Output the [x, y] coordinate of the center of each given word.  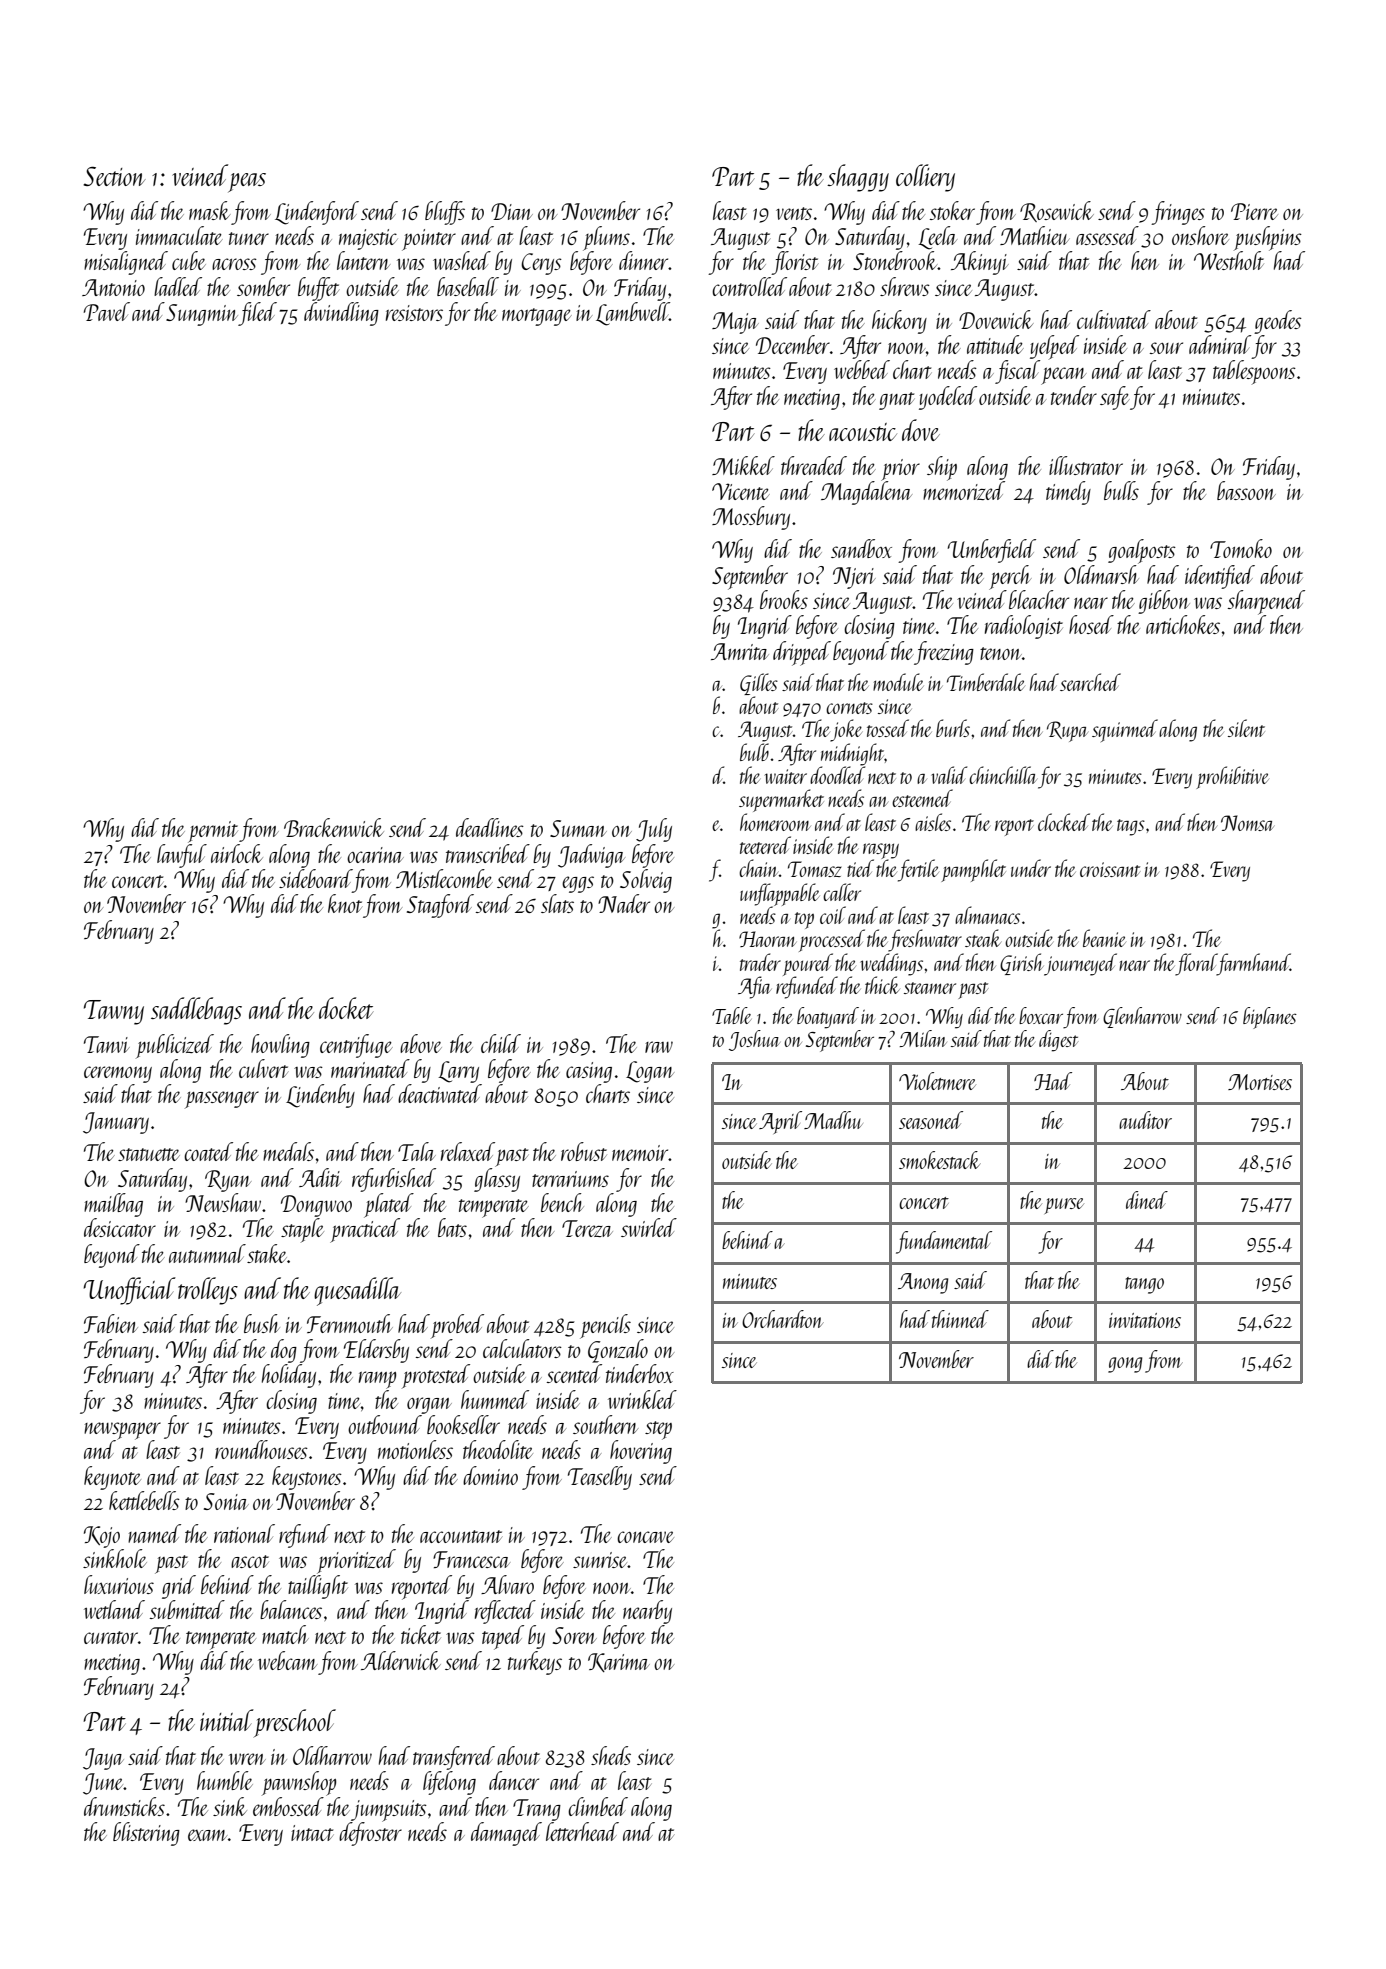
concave [645, 1537]
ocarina [375, 855]
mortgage [537, 317]
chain [759, 868]
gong [1125, 1365]
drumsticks [124, 1806]
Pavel [106, 311]
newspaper [122, 1431]
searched [1090, 682]
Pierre [1254, 211]
